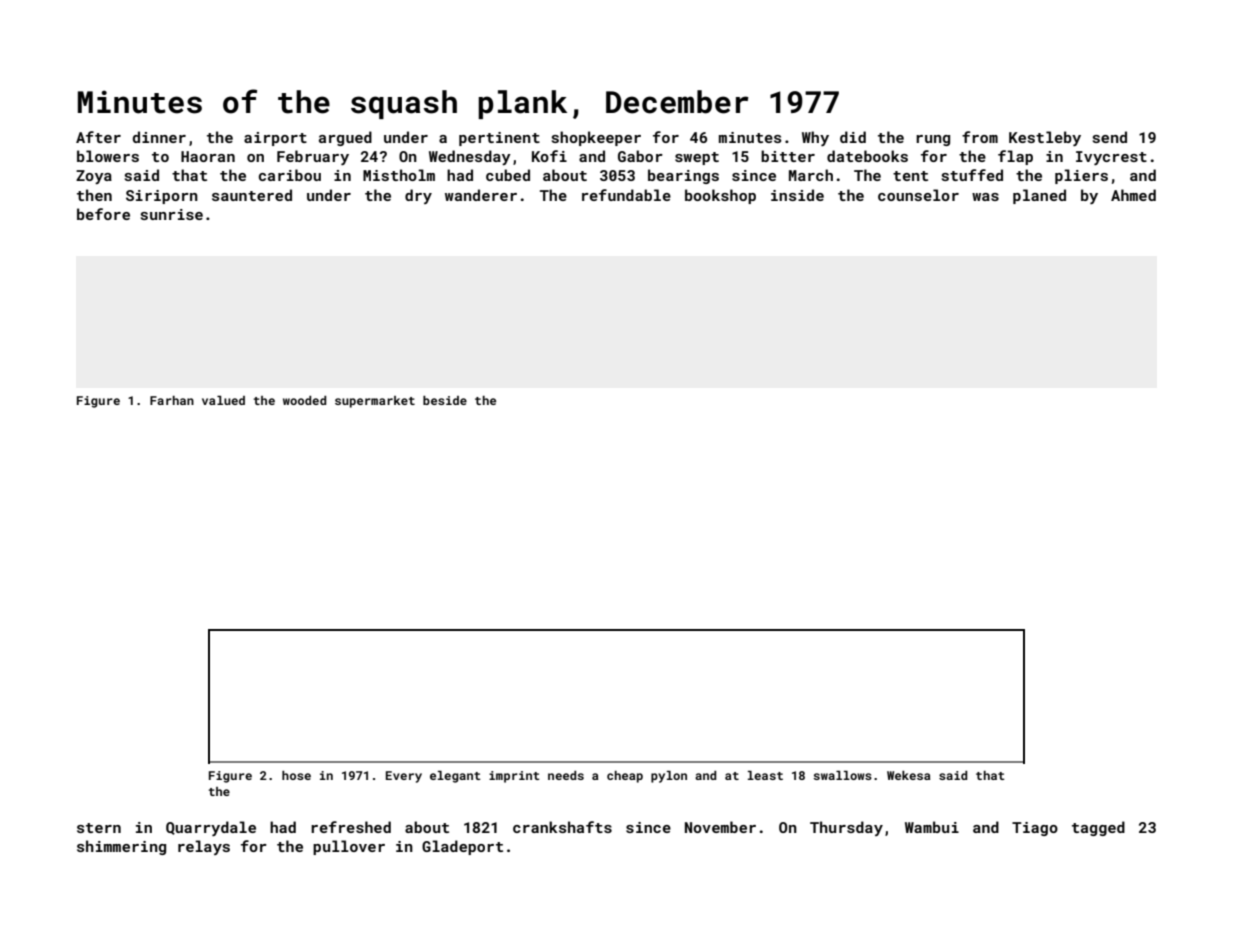 The width and height of the document is (1233, 952). Describe the element at coordinates (103, 214) in the document. I see `before` at that location.
